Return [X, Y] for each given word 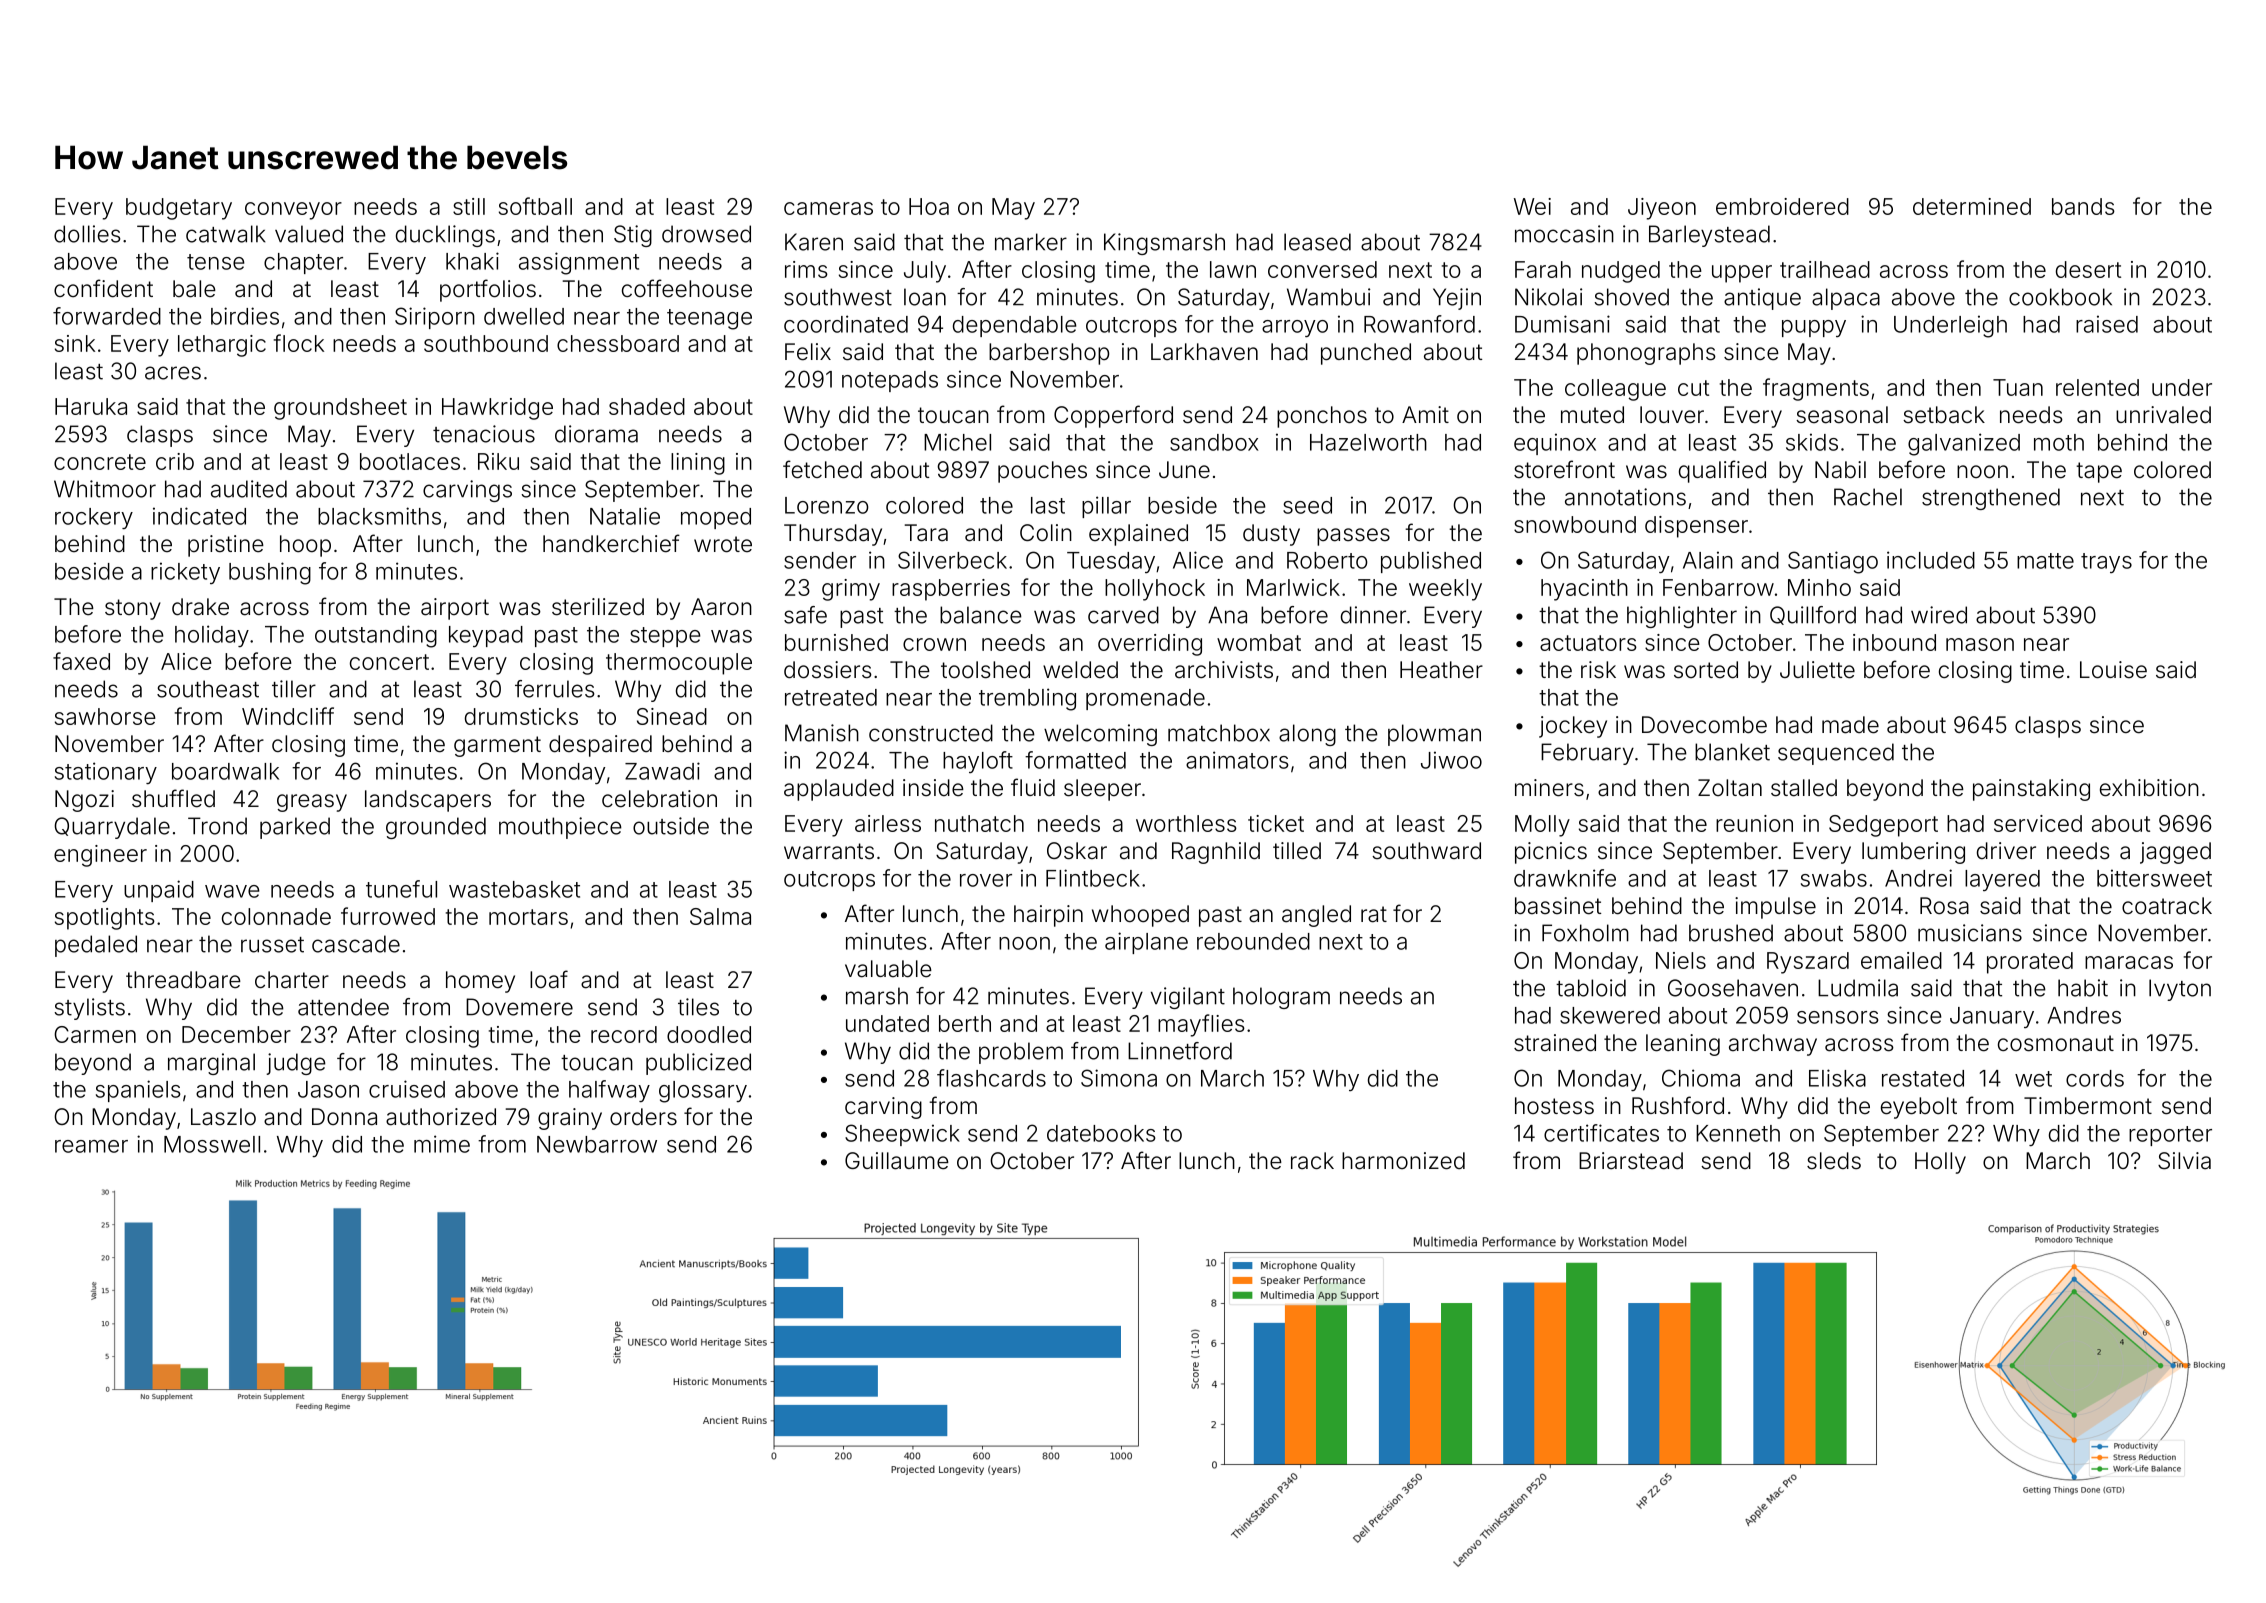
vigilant [1188, 998]
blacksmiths [379, 516]
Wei [1532, 206]
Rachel [1868, 497]
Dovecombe [1704, 725]
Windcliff [288, 716]
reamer [91, 1146]
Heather [1441, 670]
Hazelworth [1368, 442]
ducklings [445, 236]
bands [2083, 206]
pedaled [96, 946]
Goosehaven [1733, 988]
